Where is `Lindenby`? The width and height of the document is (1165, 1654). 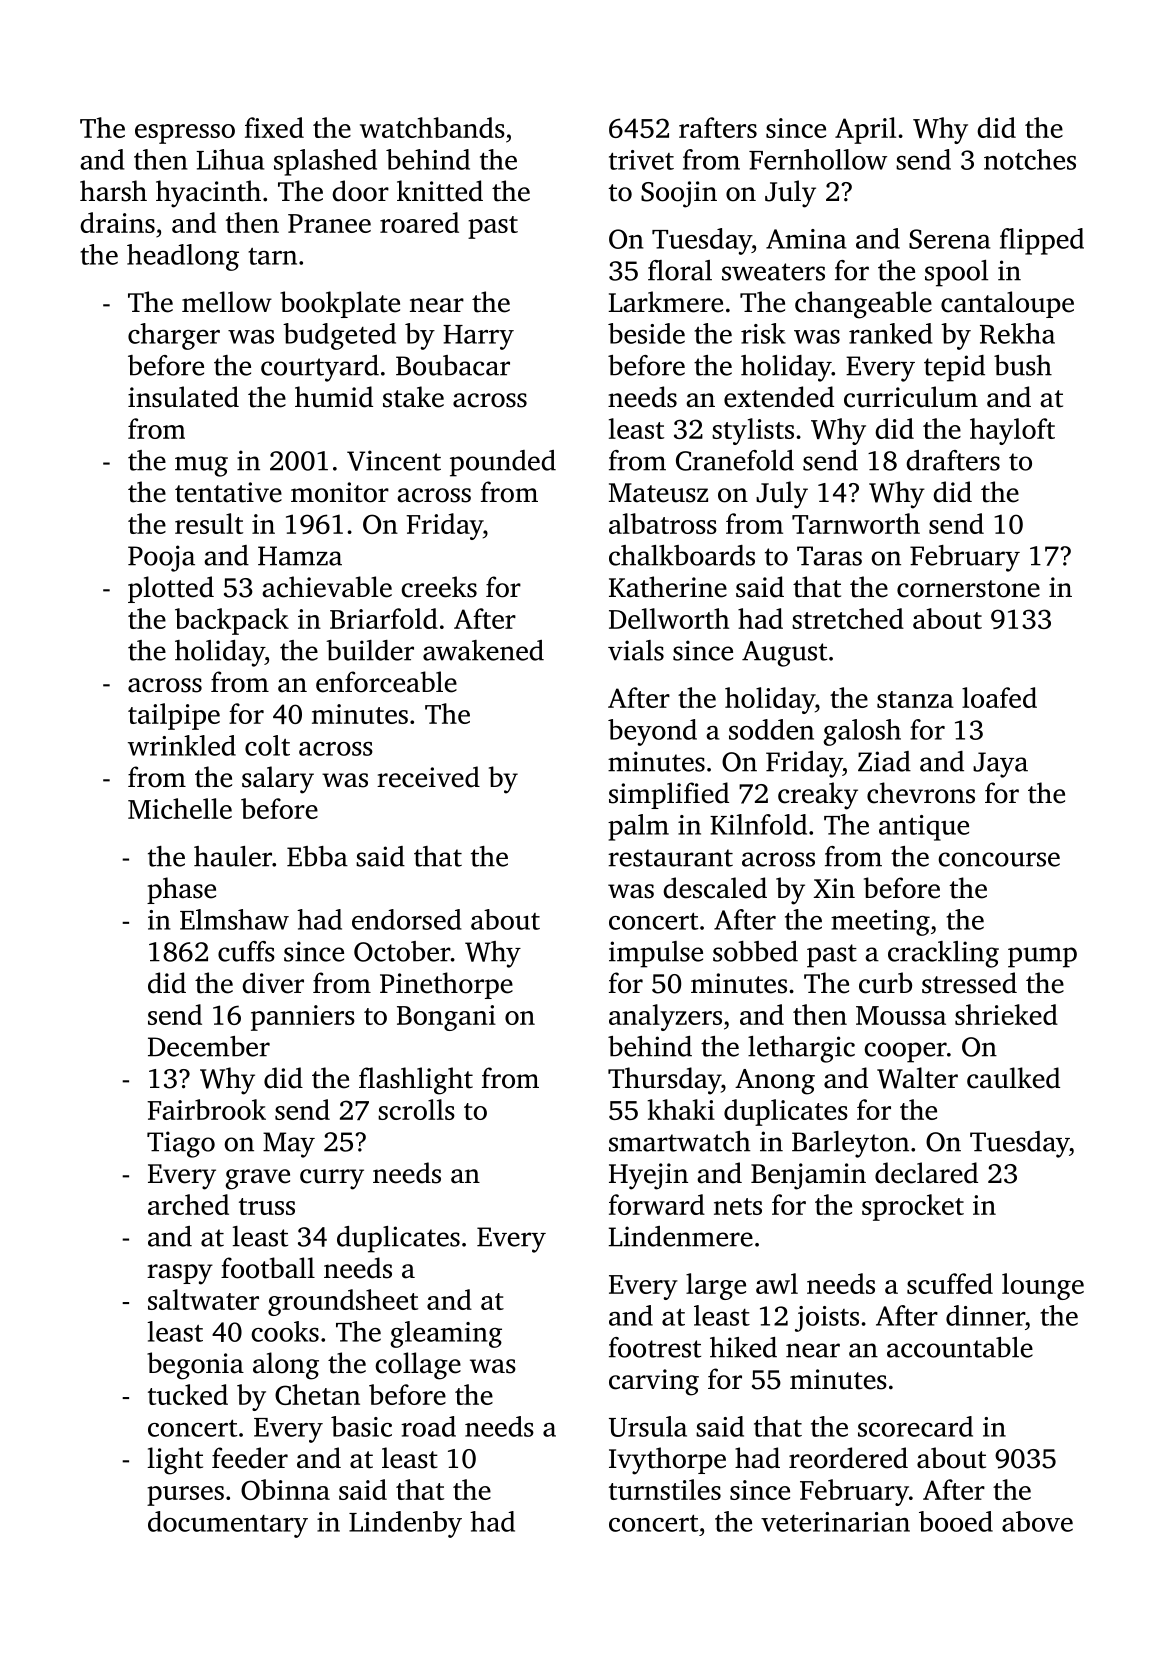 Lindenby is located at coordinates (405, 1524).
